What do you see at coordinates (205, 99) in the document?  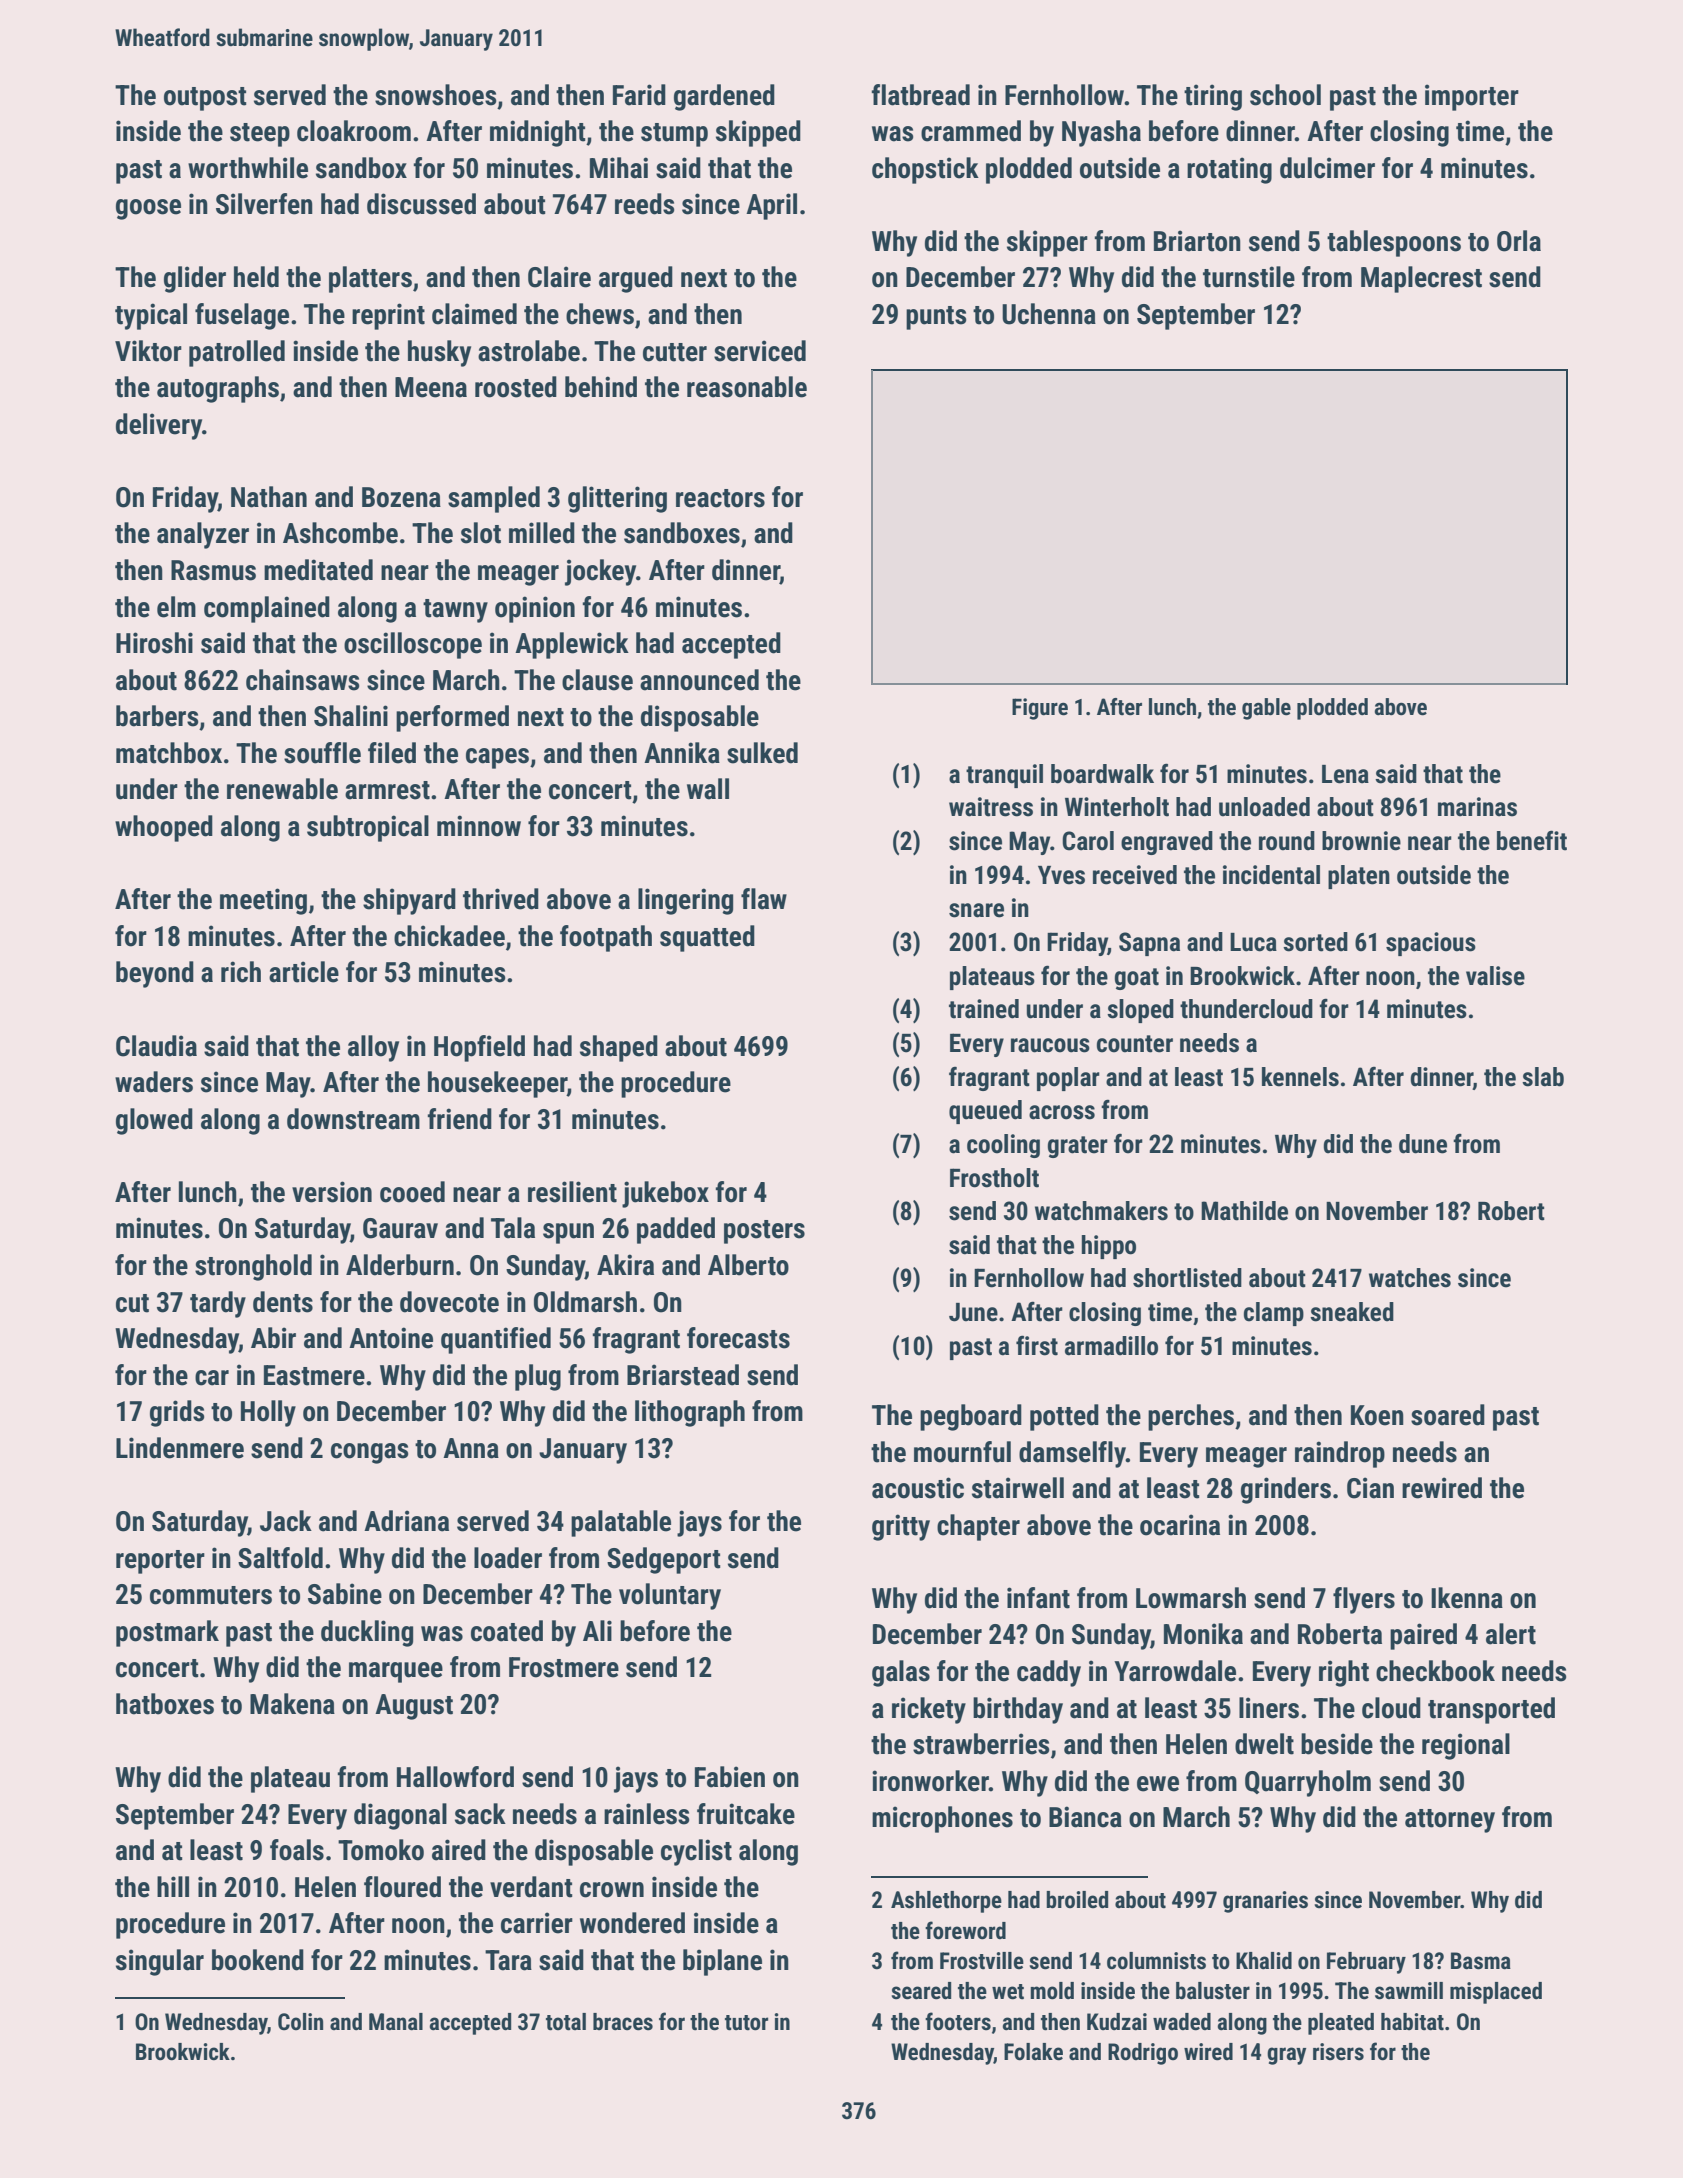 I see `outpost` at bounding box center [205, 99].
